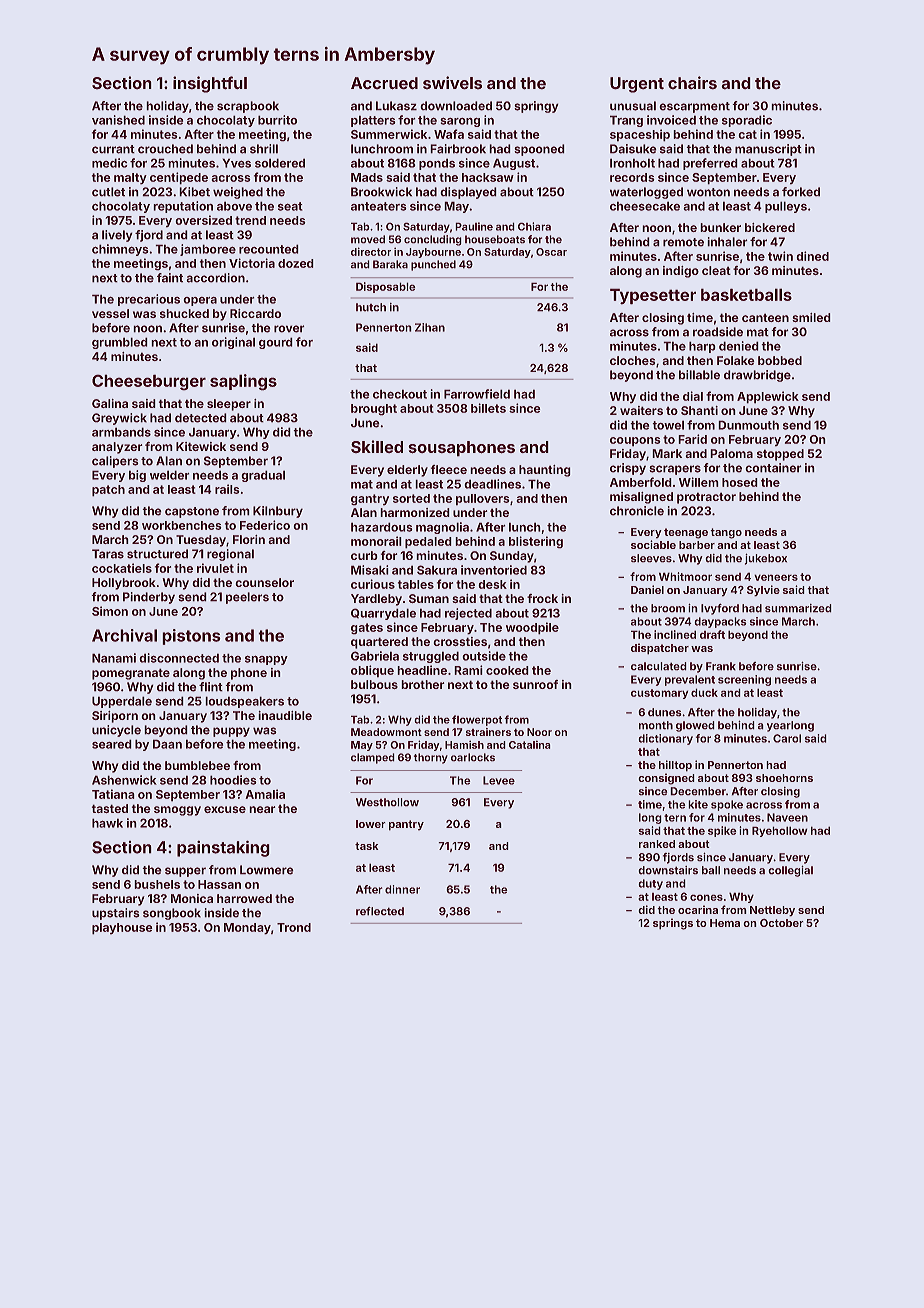 This screenshot has height=1308, width=924. What do you see at coordinates (710, 164) in the screenshot?
I see `preferred` at bounding box center [710, 164].
